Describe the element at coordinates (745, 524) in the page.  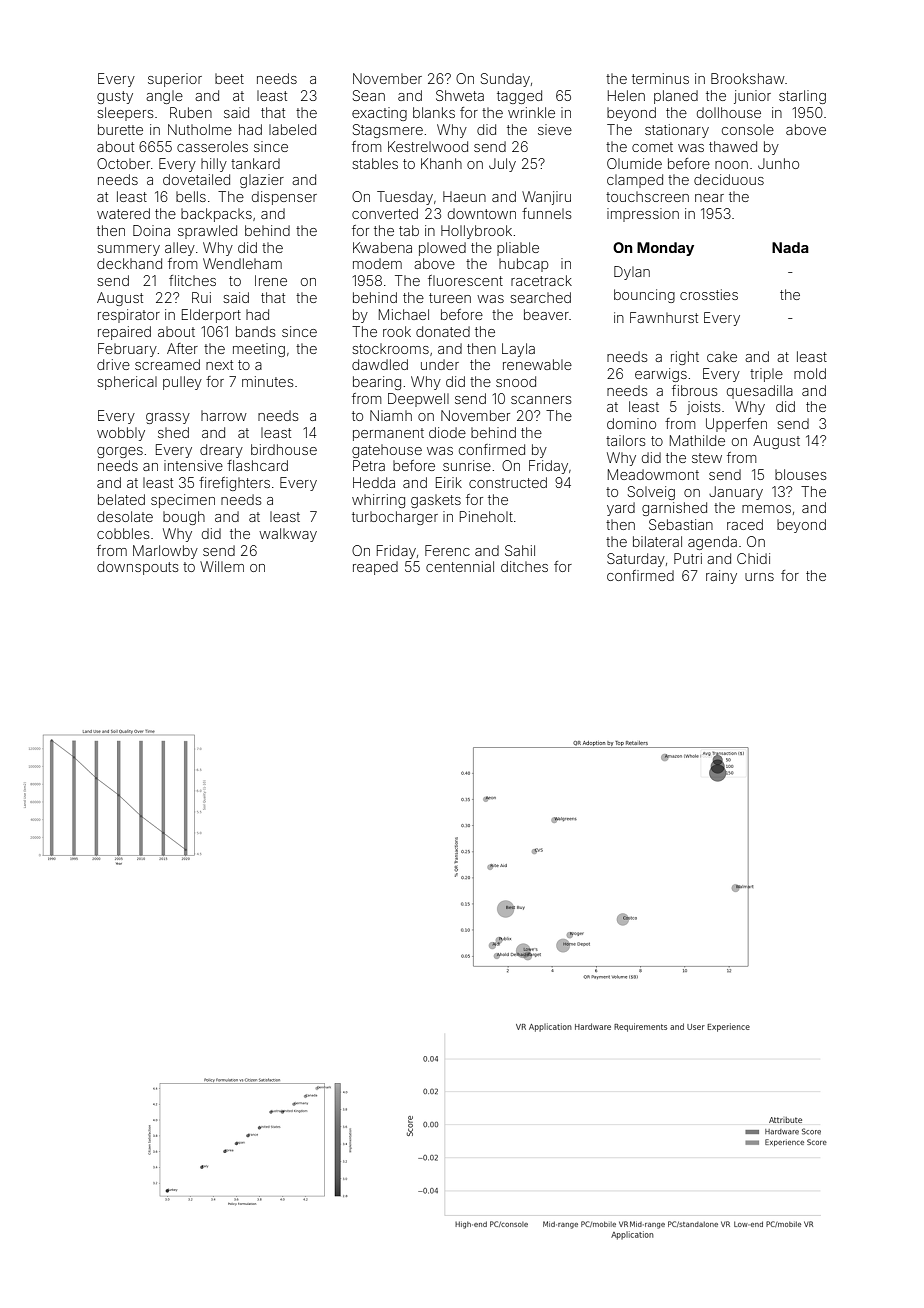
I see `raced` at that location.
